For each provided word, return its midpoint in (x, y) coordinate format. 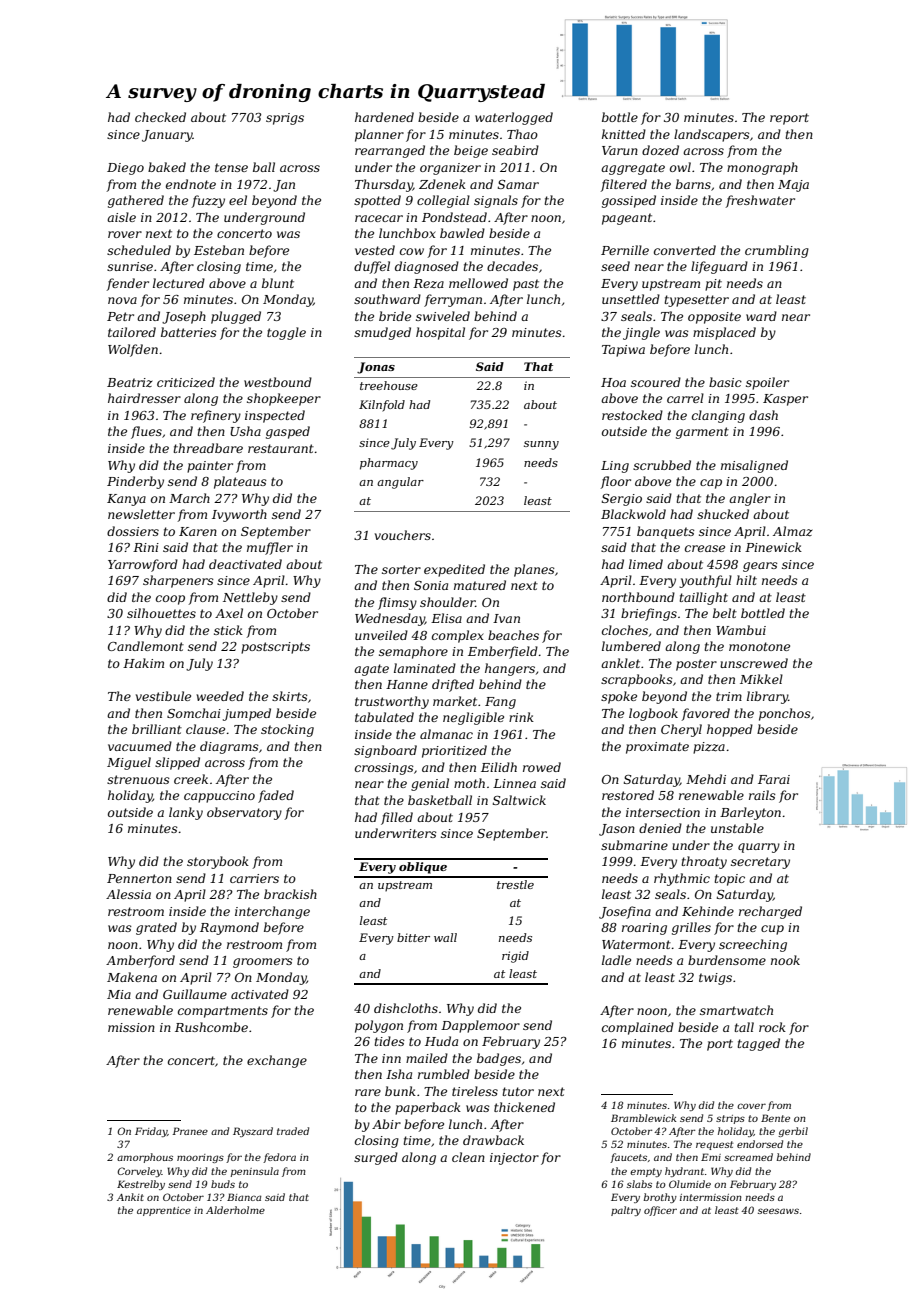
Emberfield (503, 652)
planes (534, 570)
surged (376, 1158)
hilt (746, 580)
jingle (641, 333)
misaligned (754, 466)
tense (231, 167)
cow (412, 251)
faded (276, 796)
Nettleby (250, 598)
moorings (200, 1158)
